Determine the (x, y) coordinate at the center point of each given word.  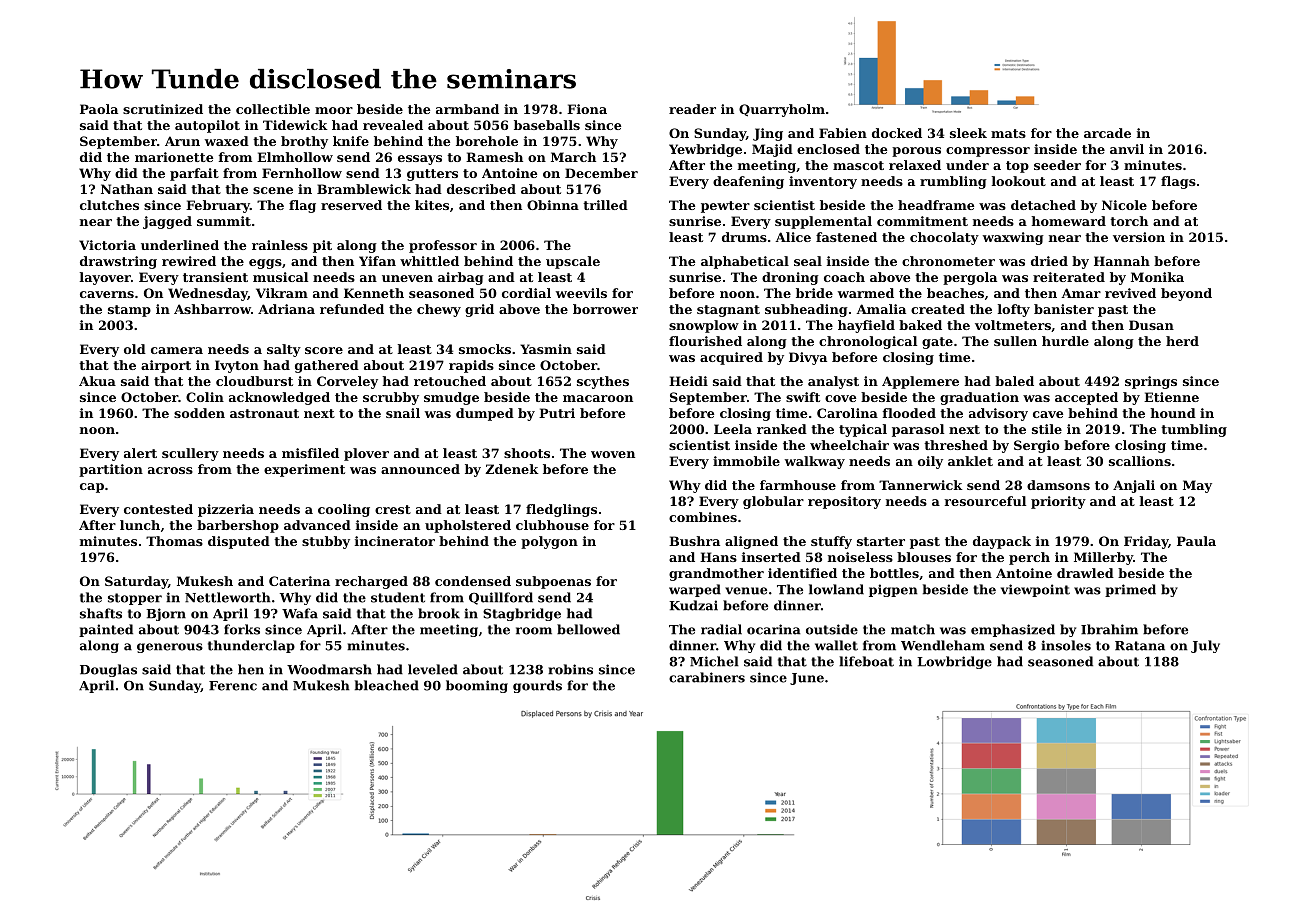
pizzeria (226, 510)
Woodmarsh (329, 669)
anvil (1127, 149)
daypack (1002, 542)
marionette (174, 157)
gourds (537, 686)
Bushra (694, 541)
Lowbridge (954, 662)
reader (692, 109)
